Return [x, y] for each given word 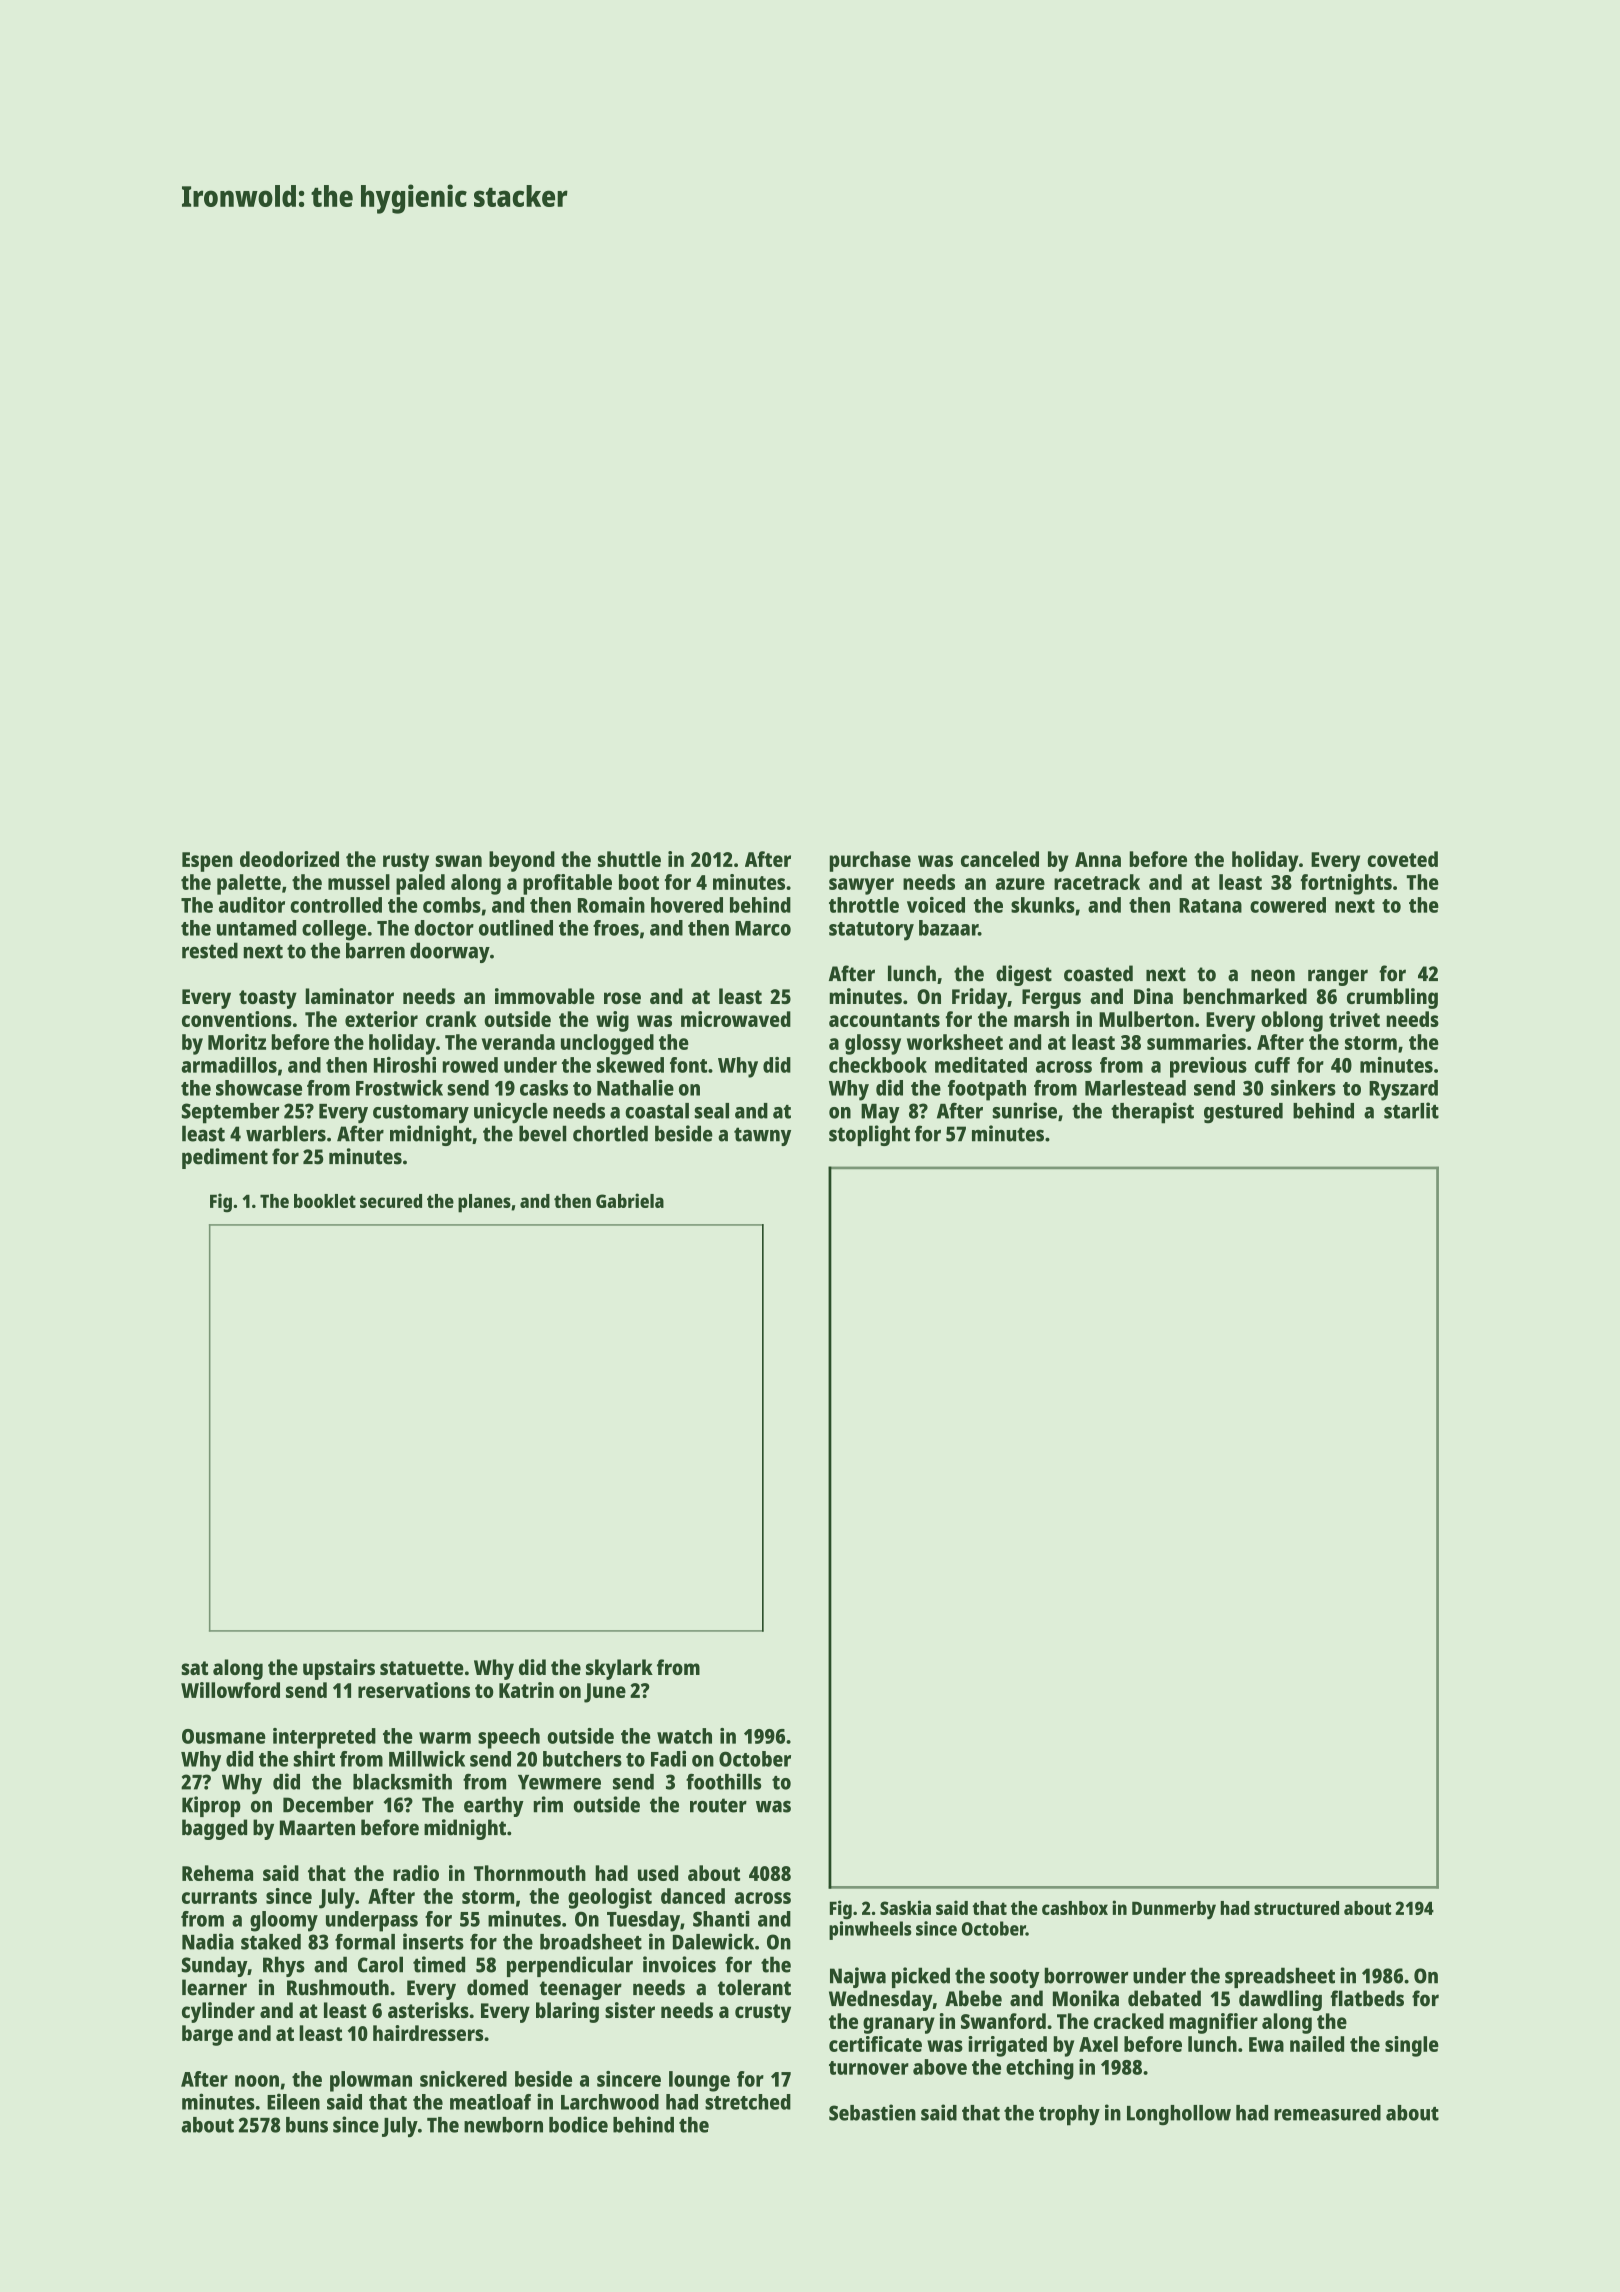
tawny [762, 1136]
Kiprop [211, 1806]
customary [421, 1114]
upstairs [339, 1669]
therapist [1152, 1113]
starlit [1411, 1110]
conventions [237, 1019]
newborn [503, 2125]
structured [1296, 1908]
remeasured [1327, 2113]
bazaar [948, 928]
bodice [578, 2124]
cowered [1288, 905]
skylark [619, 1669]
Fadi [668, 1758]
